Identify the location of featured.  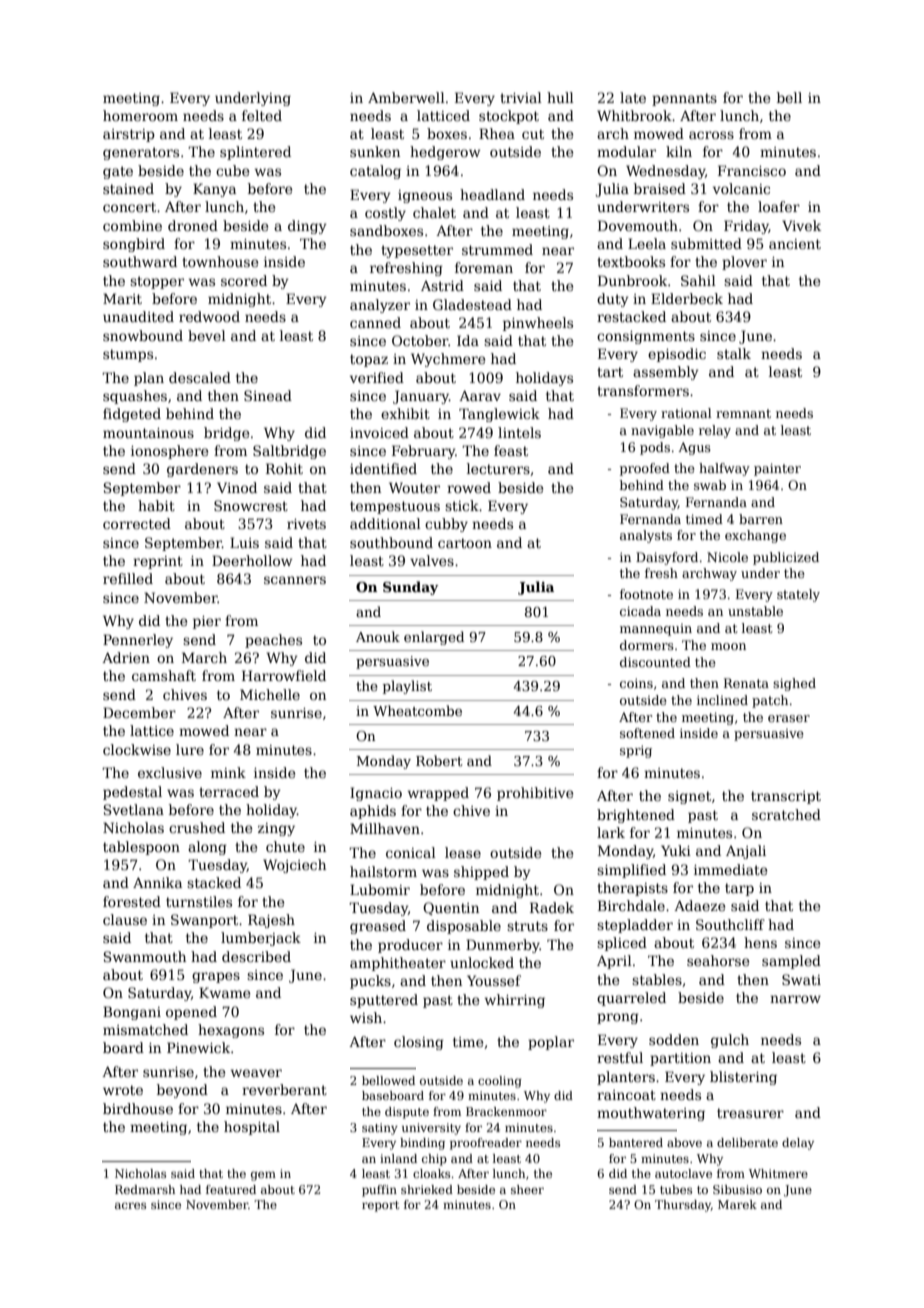
(231, 1189).
